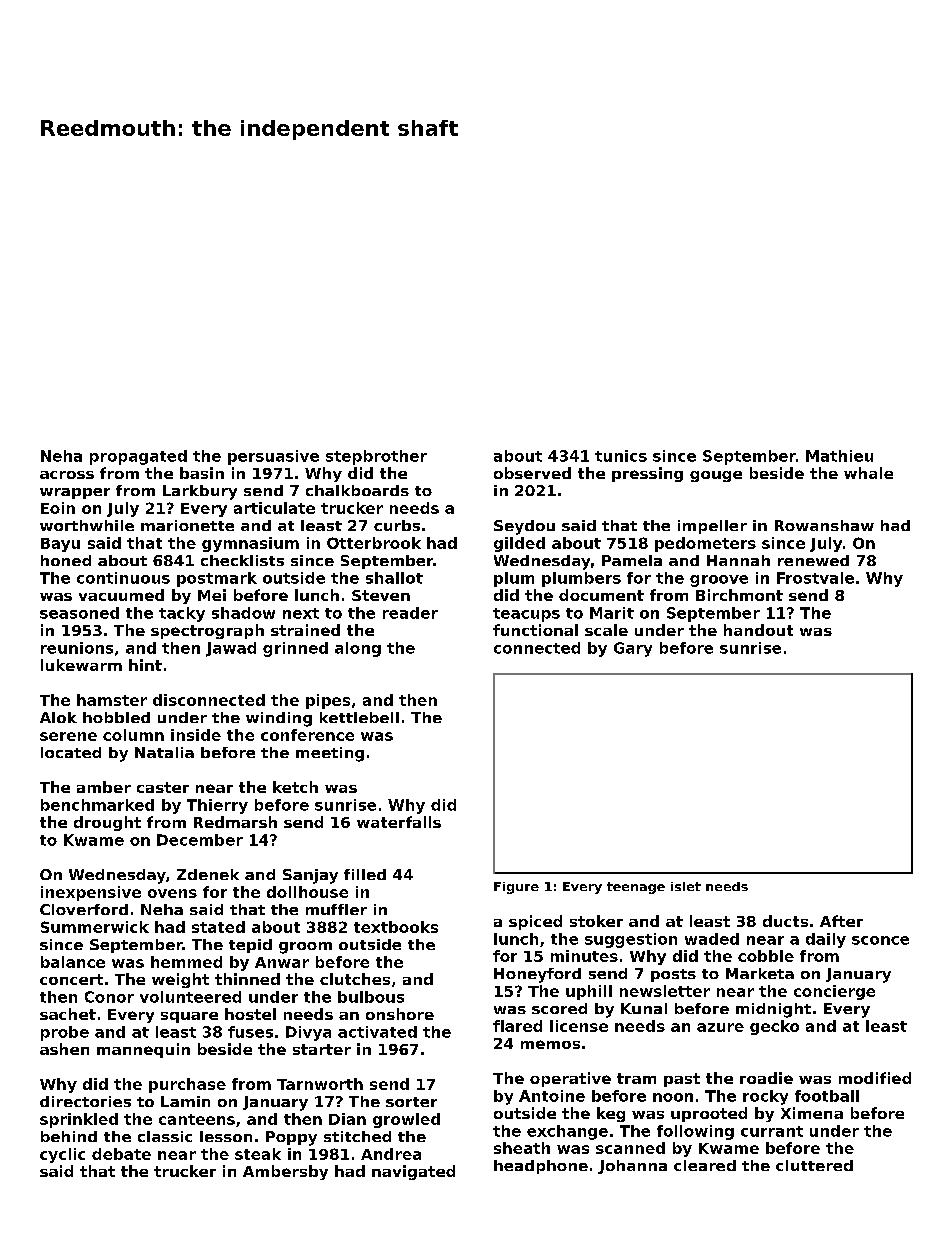 This screenshot has height=1233, width=952. I want to click on observed, so click(532, 473).
